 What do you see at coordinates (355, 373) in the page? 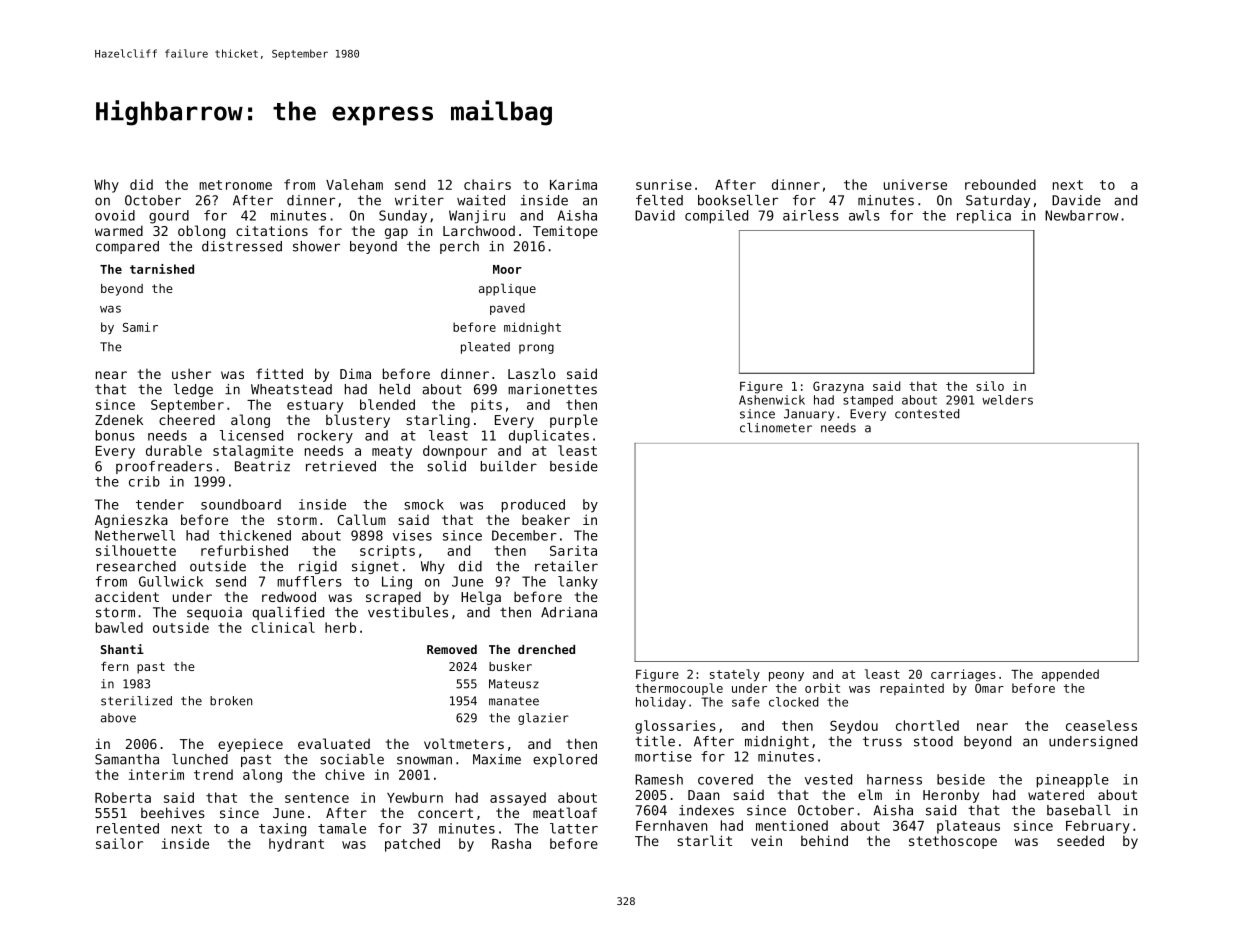
I see `Dima` at bounding box center [355, 373].
